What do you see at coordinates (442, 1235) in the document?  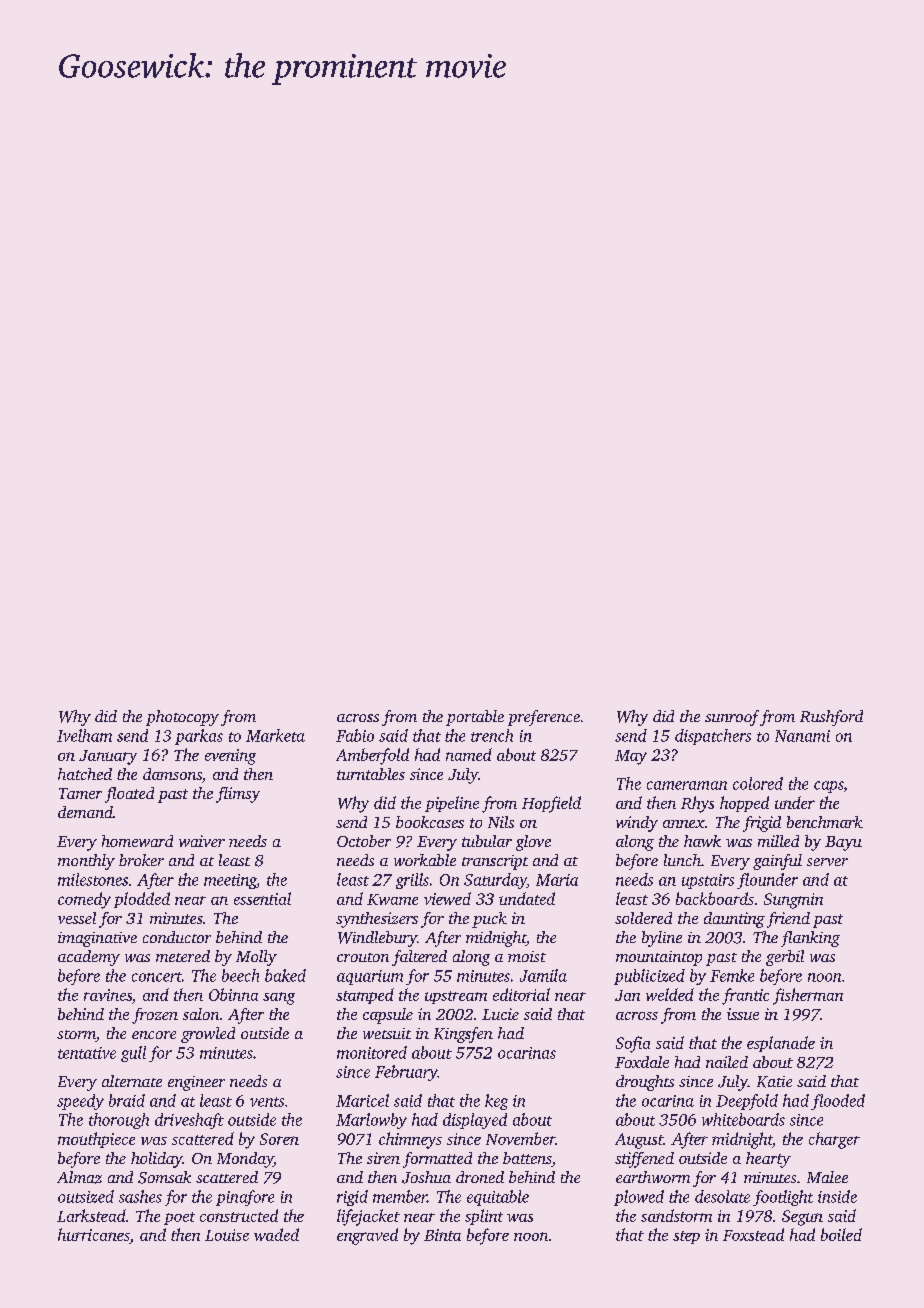 I see `Binta` at bounding box center [442, 1235].
